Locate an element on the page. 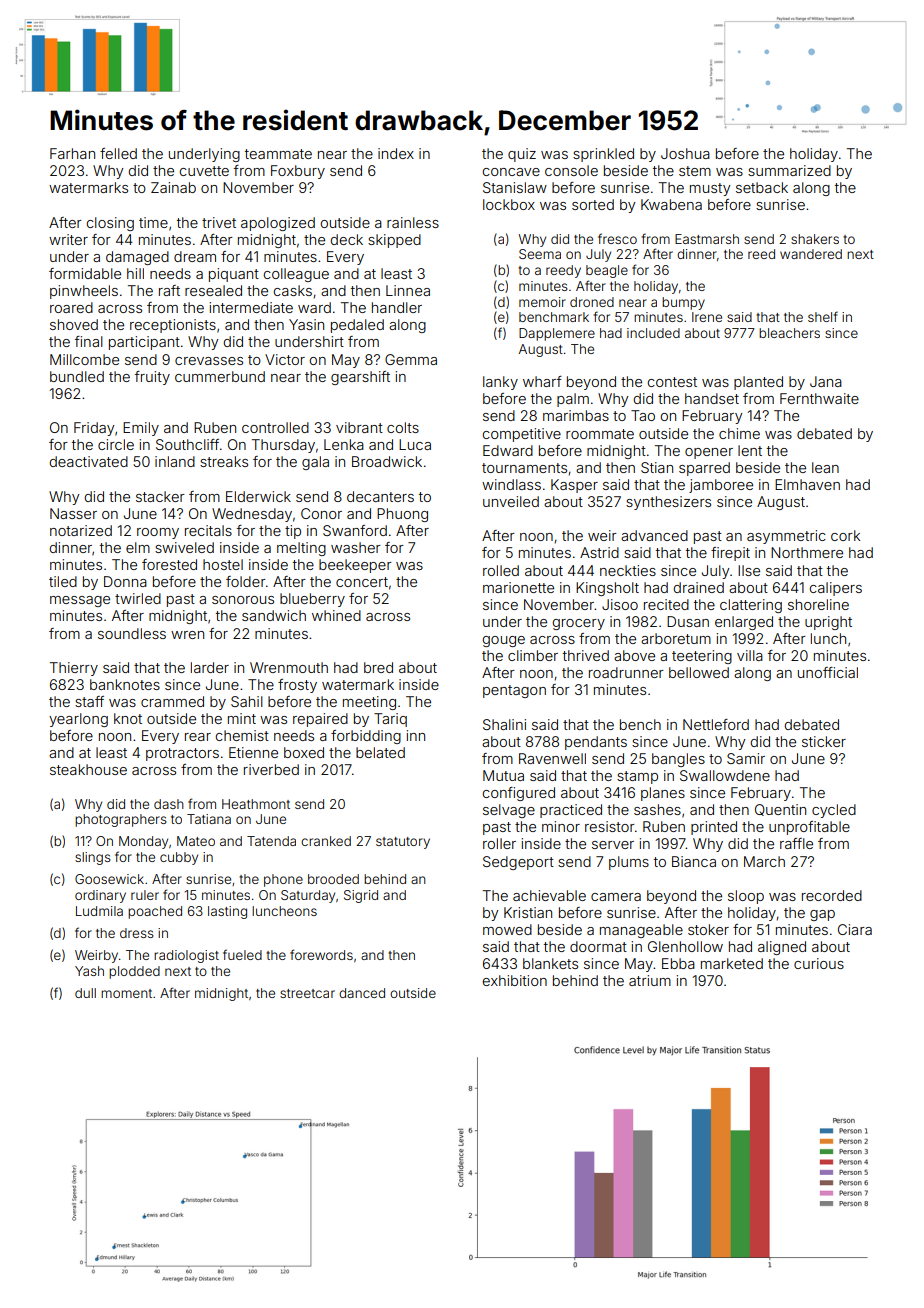 The width and height of the page is (924, 1308). unveiled is located at coordinates (511, 501).
